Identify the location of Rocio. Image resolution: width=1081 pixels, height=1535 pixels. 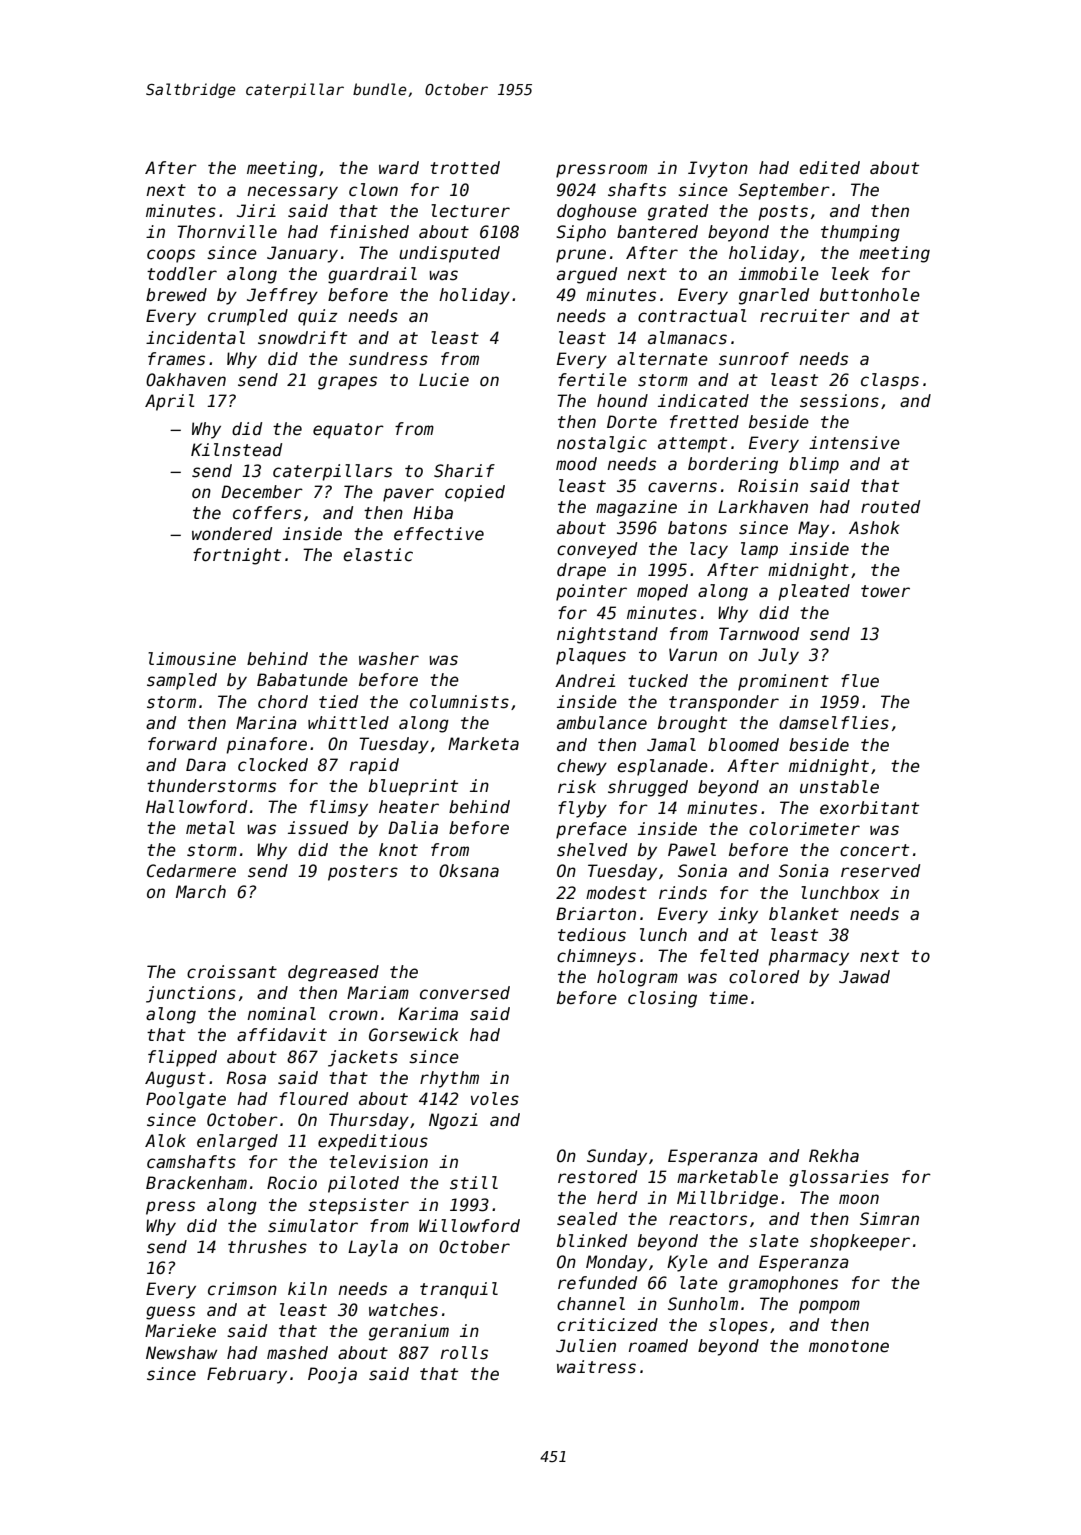
(292, 1183).
